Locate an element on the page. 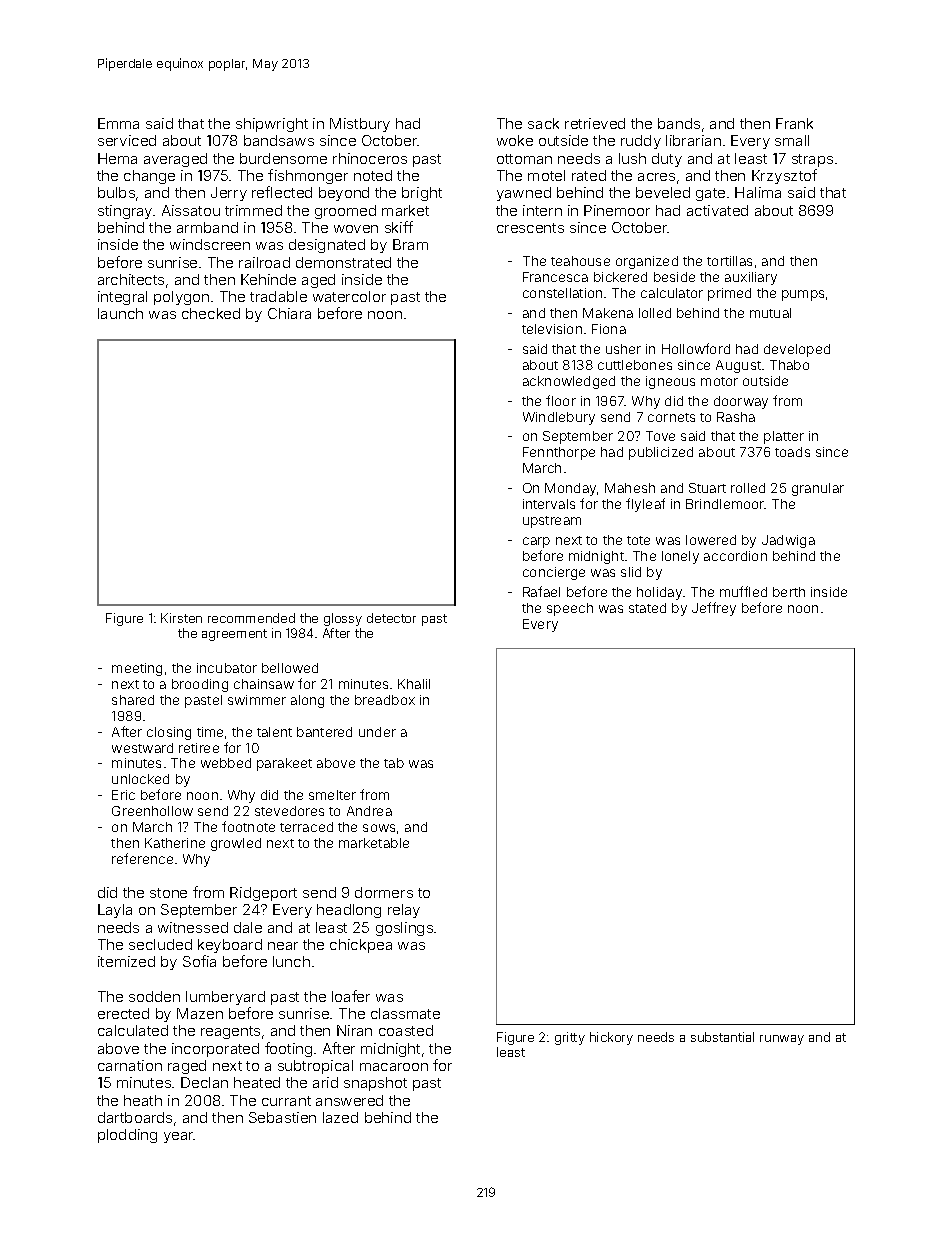 The width and height of the page is (952, 1233). heated is located at coordinates (257, 1082).
